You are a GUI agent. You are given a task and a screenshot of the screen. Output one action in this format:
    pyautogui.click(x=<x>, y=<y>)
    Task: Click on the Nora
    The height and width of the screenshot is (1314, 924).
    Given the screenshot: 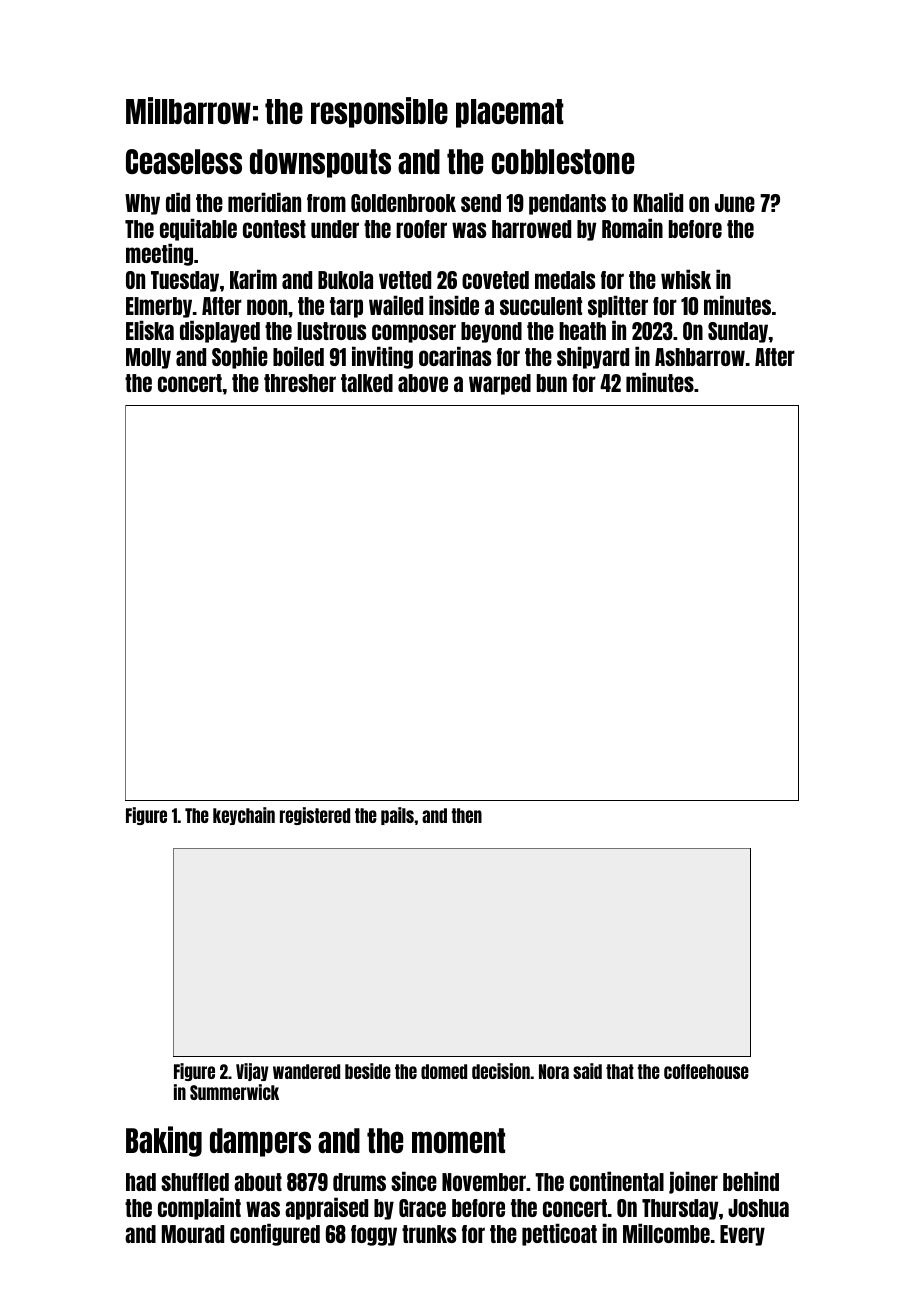 What is the action you would take?
    pyautogui.click(x=554, y=1071)
